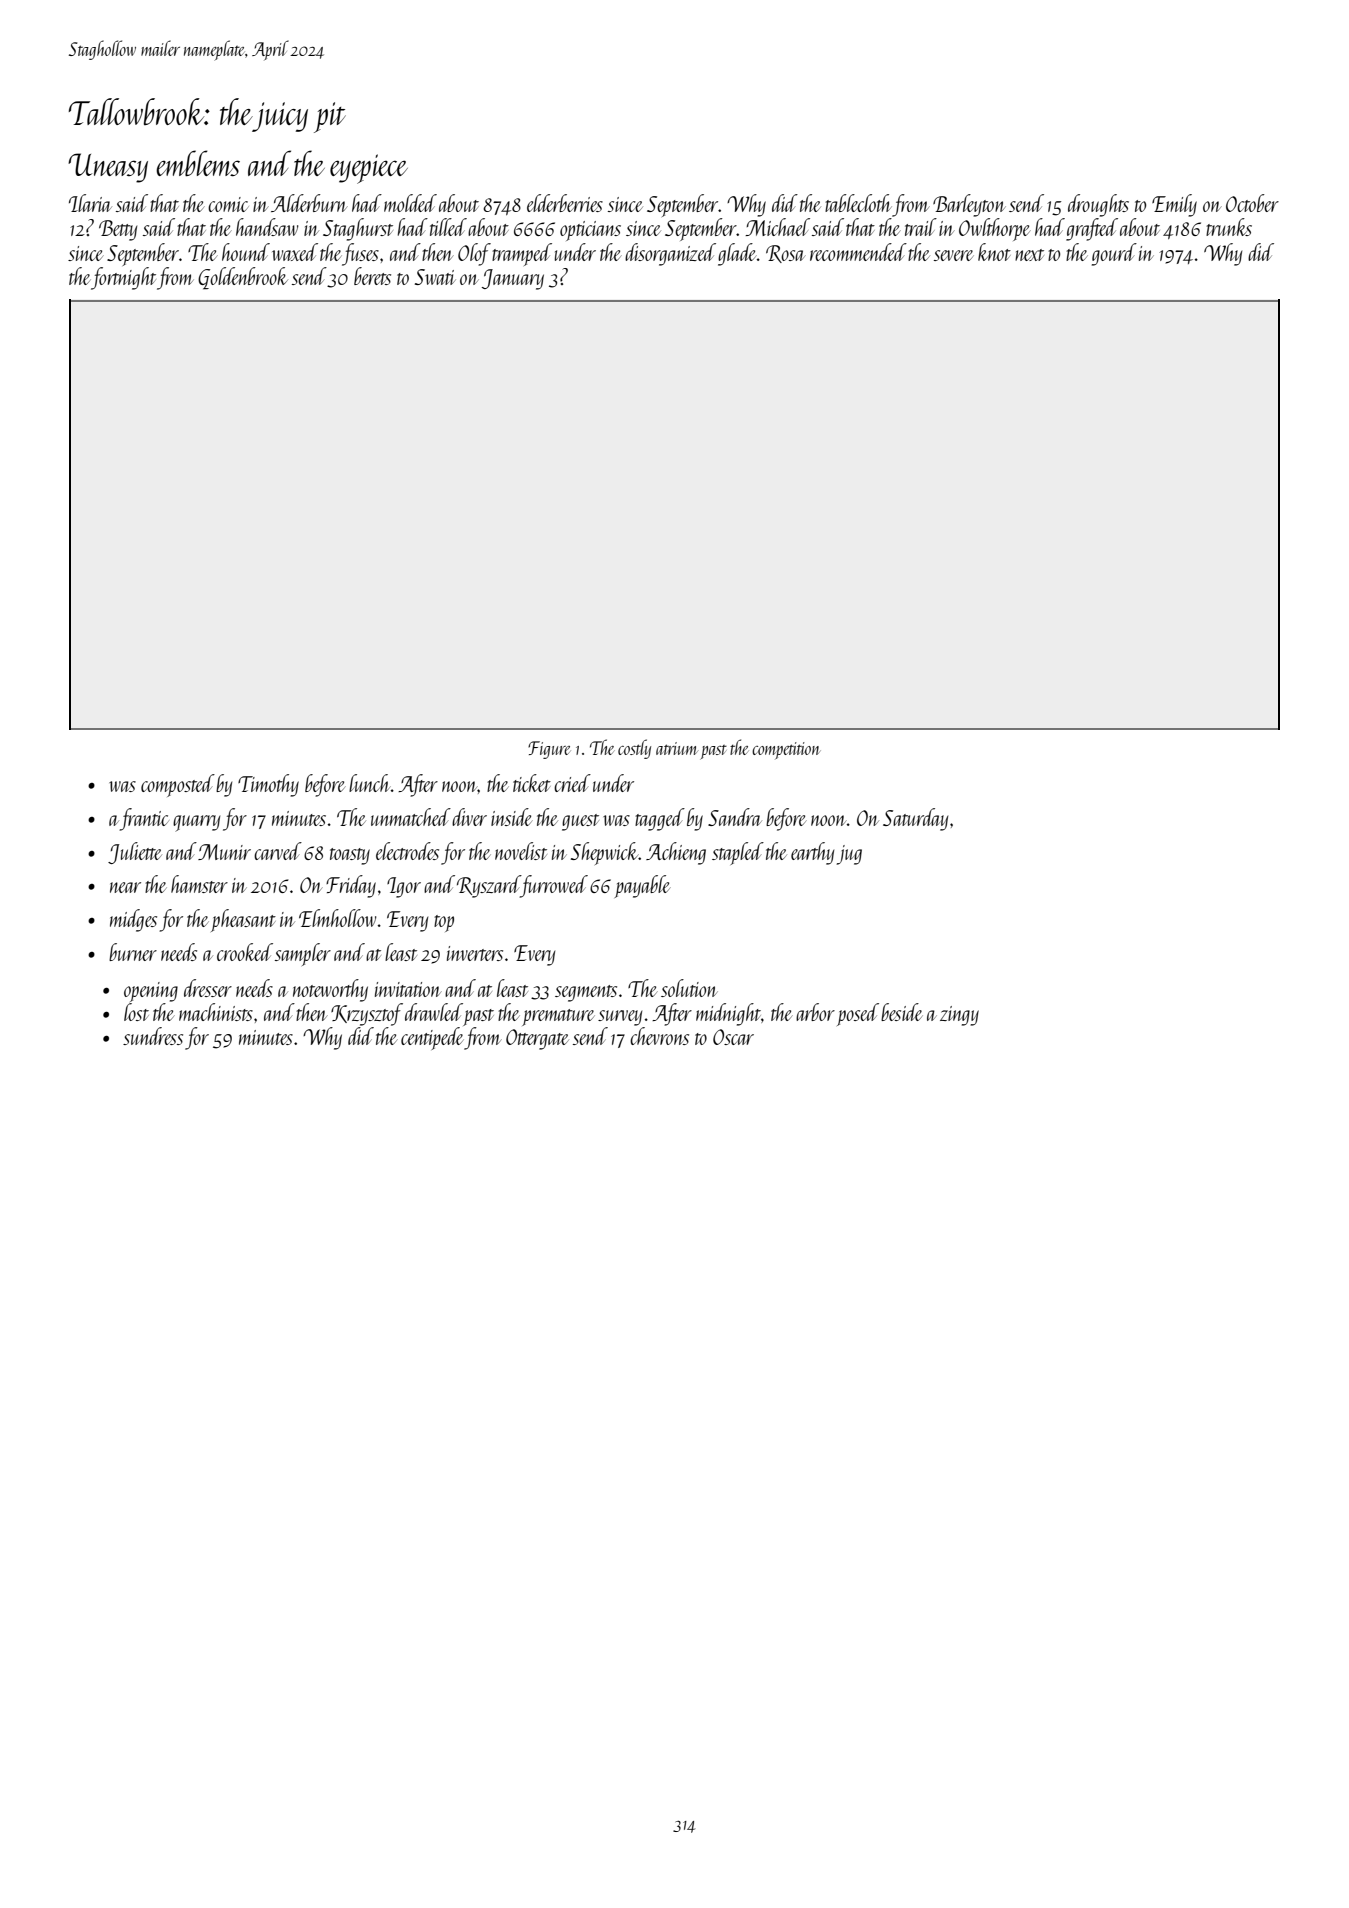 This image has height=1908, width=1349. Describe the element at coordinates (549, 750) in the image. I see `Figure` at that location.
